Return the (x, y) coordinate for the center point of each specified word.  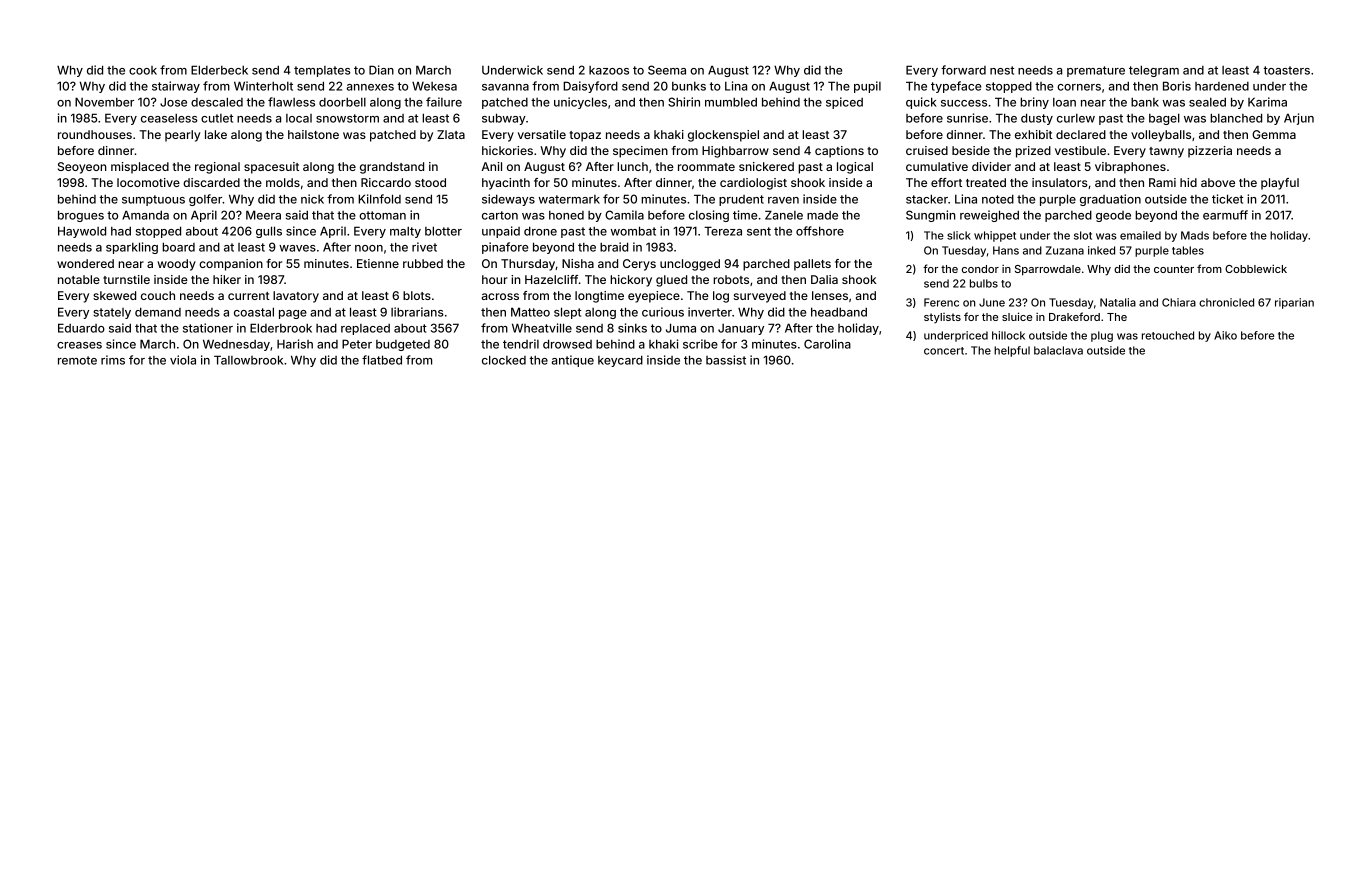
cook (143, 70)
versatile (542, 134)
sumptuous (153, 200)
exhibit (1034, 134)
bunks (689, 86)
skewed (114, 295)
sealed (1207, 102)
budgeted (403, 345)
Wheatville (542, 328)
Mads (1195, 235)
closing (709, 216)
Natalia (1118, 302)
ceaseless (169, 118)
